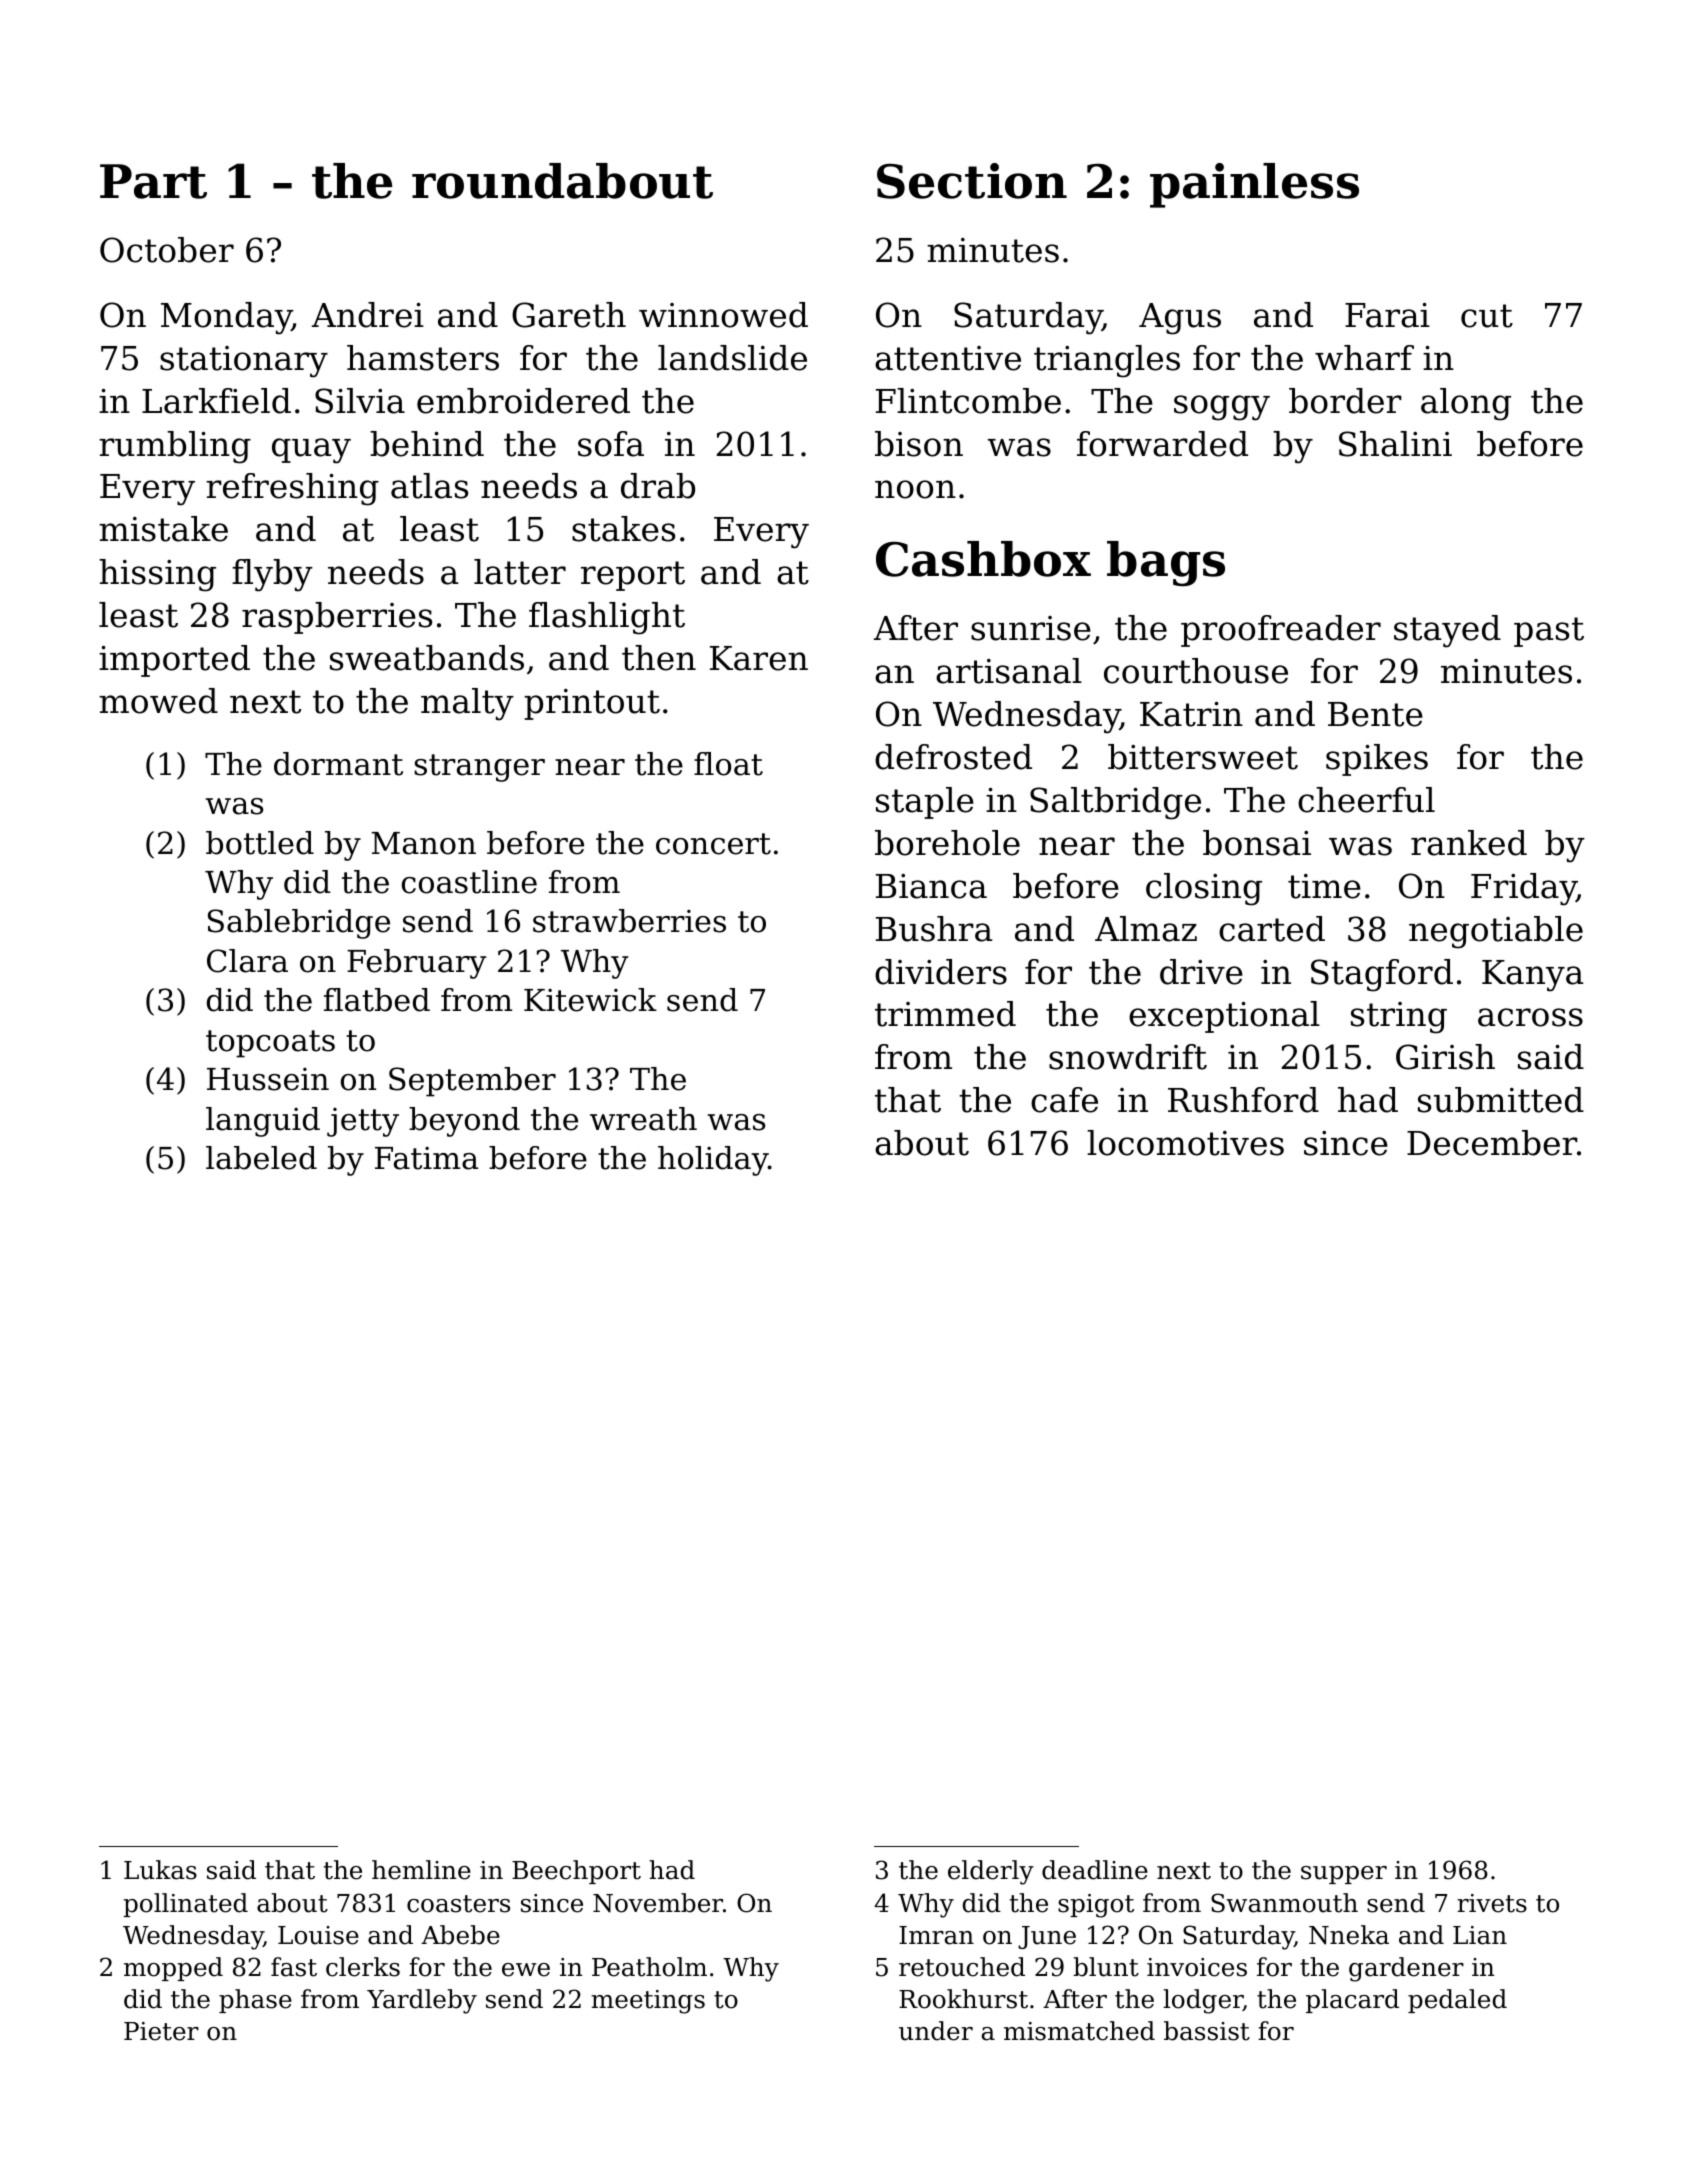  Describe the element at coordinates (160, 1870) in the image. I see `Lukas` at that location.
